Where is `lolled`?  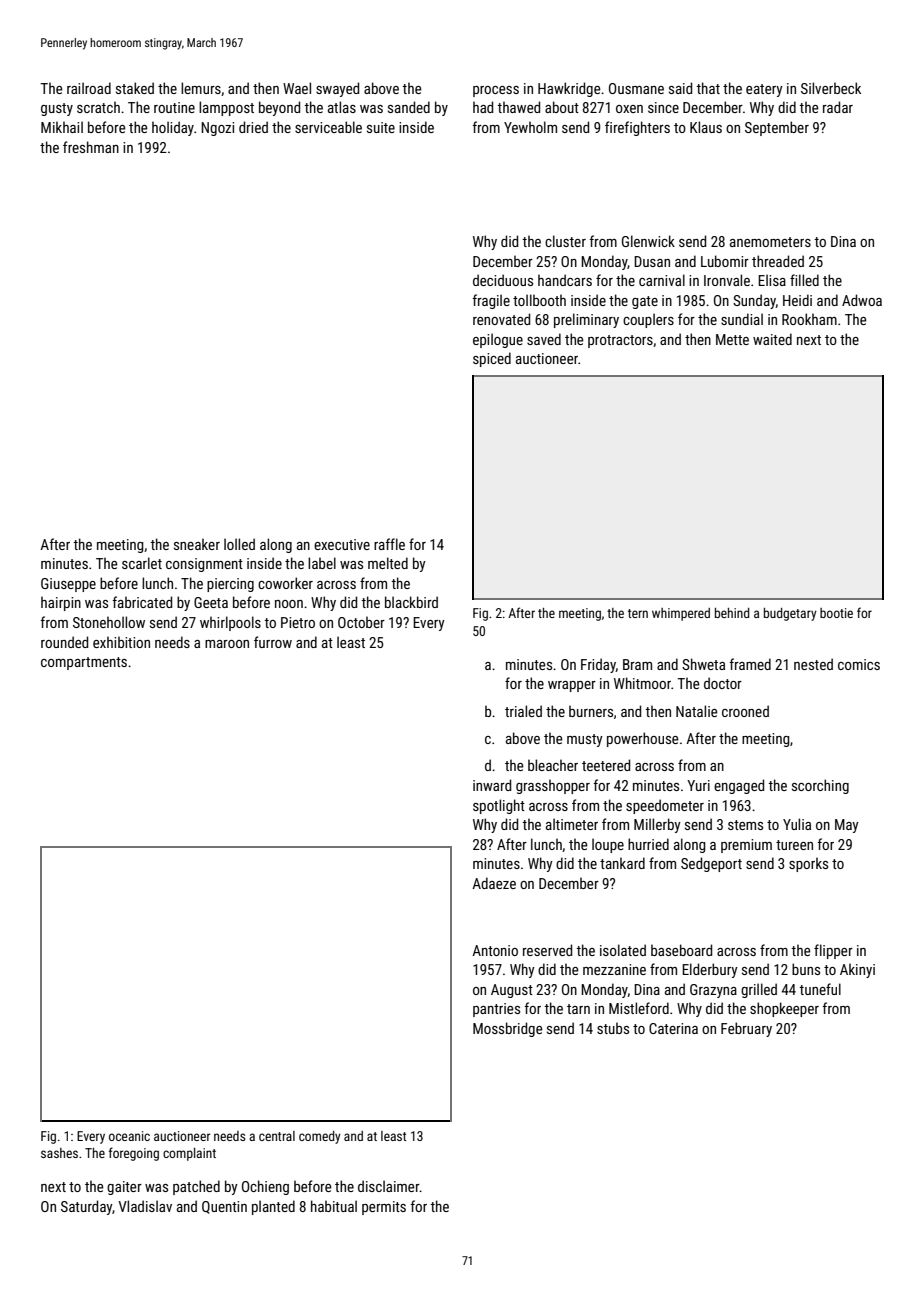
lolled is located at coordinates (239, 544).
